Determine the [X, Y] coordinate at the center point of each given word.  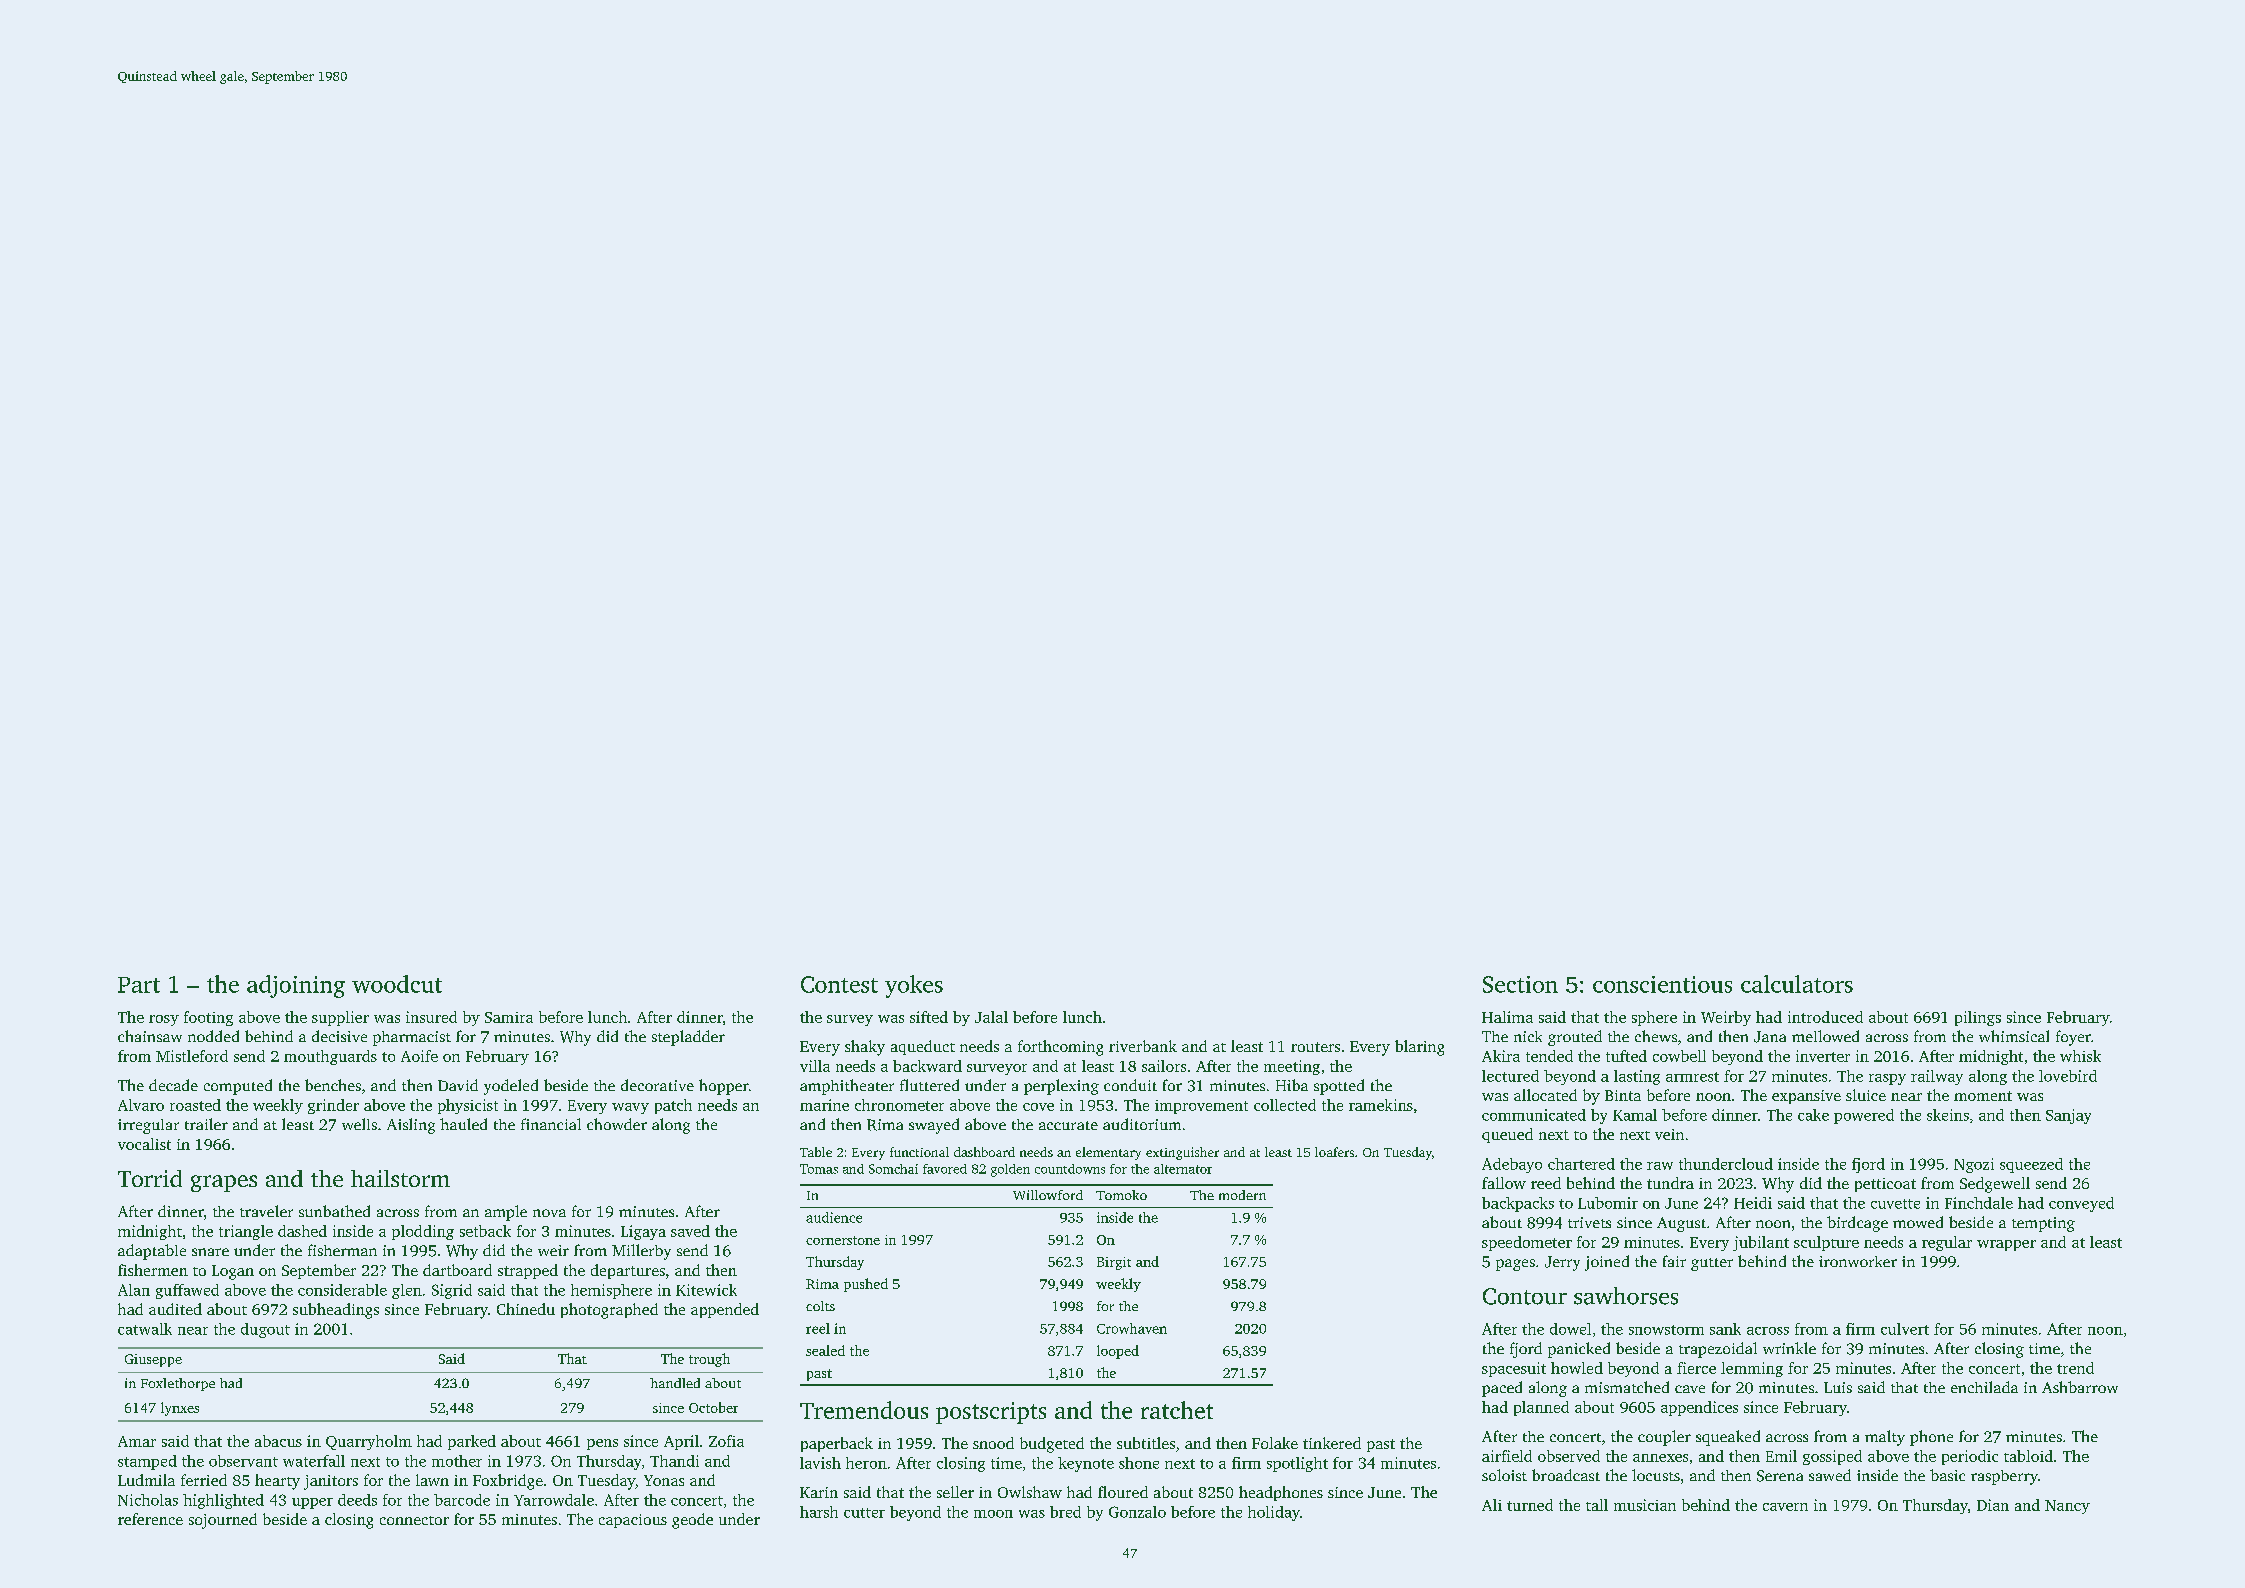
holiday [1274, 1513]
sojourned [223, 1521]
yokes [914, 986]
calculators [1797, 984]
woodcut [397, 984]
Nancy [2067, 1507]
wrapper [2006, 1245]
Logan [233, 1272]
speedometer [1527, 1243]
